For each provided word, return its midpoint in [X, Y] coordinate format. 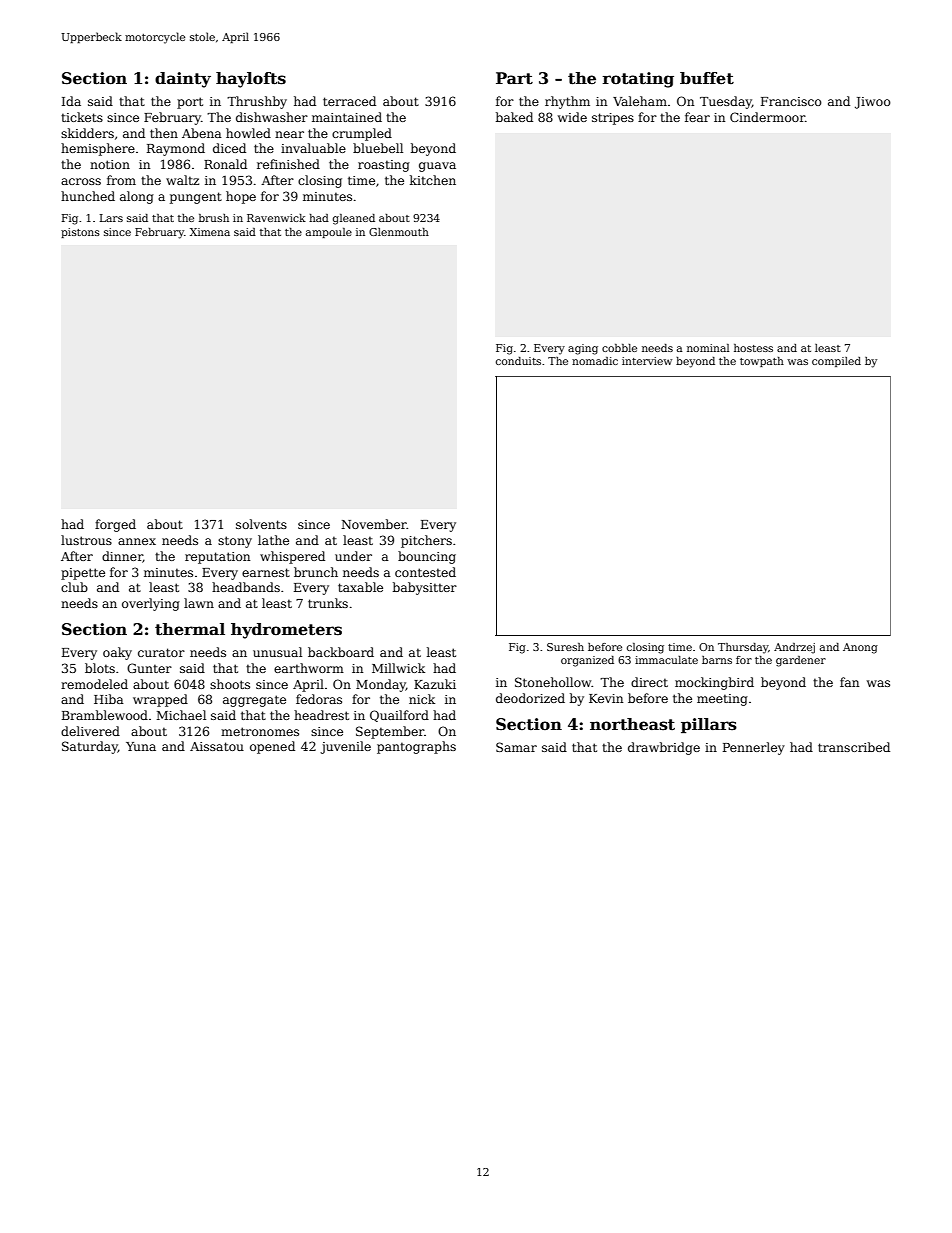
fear [697, 117]
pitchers [426, 541]
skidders [87, 133]
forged [115, 525]
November [374, 524]
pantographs [416, 747]
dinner [122, 557]
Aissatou [217, 746]
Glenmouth [399, 232]
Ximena [210, 232]
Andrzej [794, 648]
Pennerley [754, 748]
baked [514, 117]
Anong [860, 648]
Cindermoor [767, 117]
